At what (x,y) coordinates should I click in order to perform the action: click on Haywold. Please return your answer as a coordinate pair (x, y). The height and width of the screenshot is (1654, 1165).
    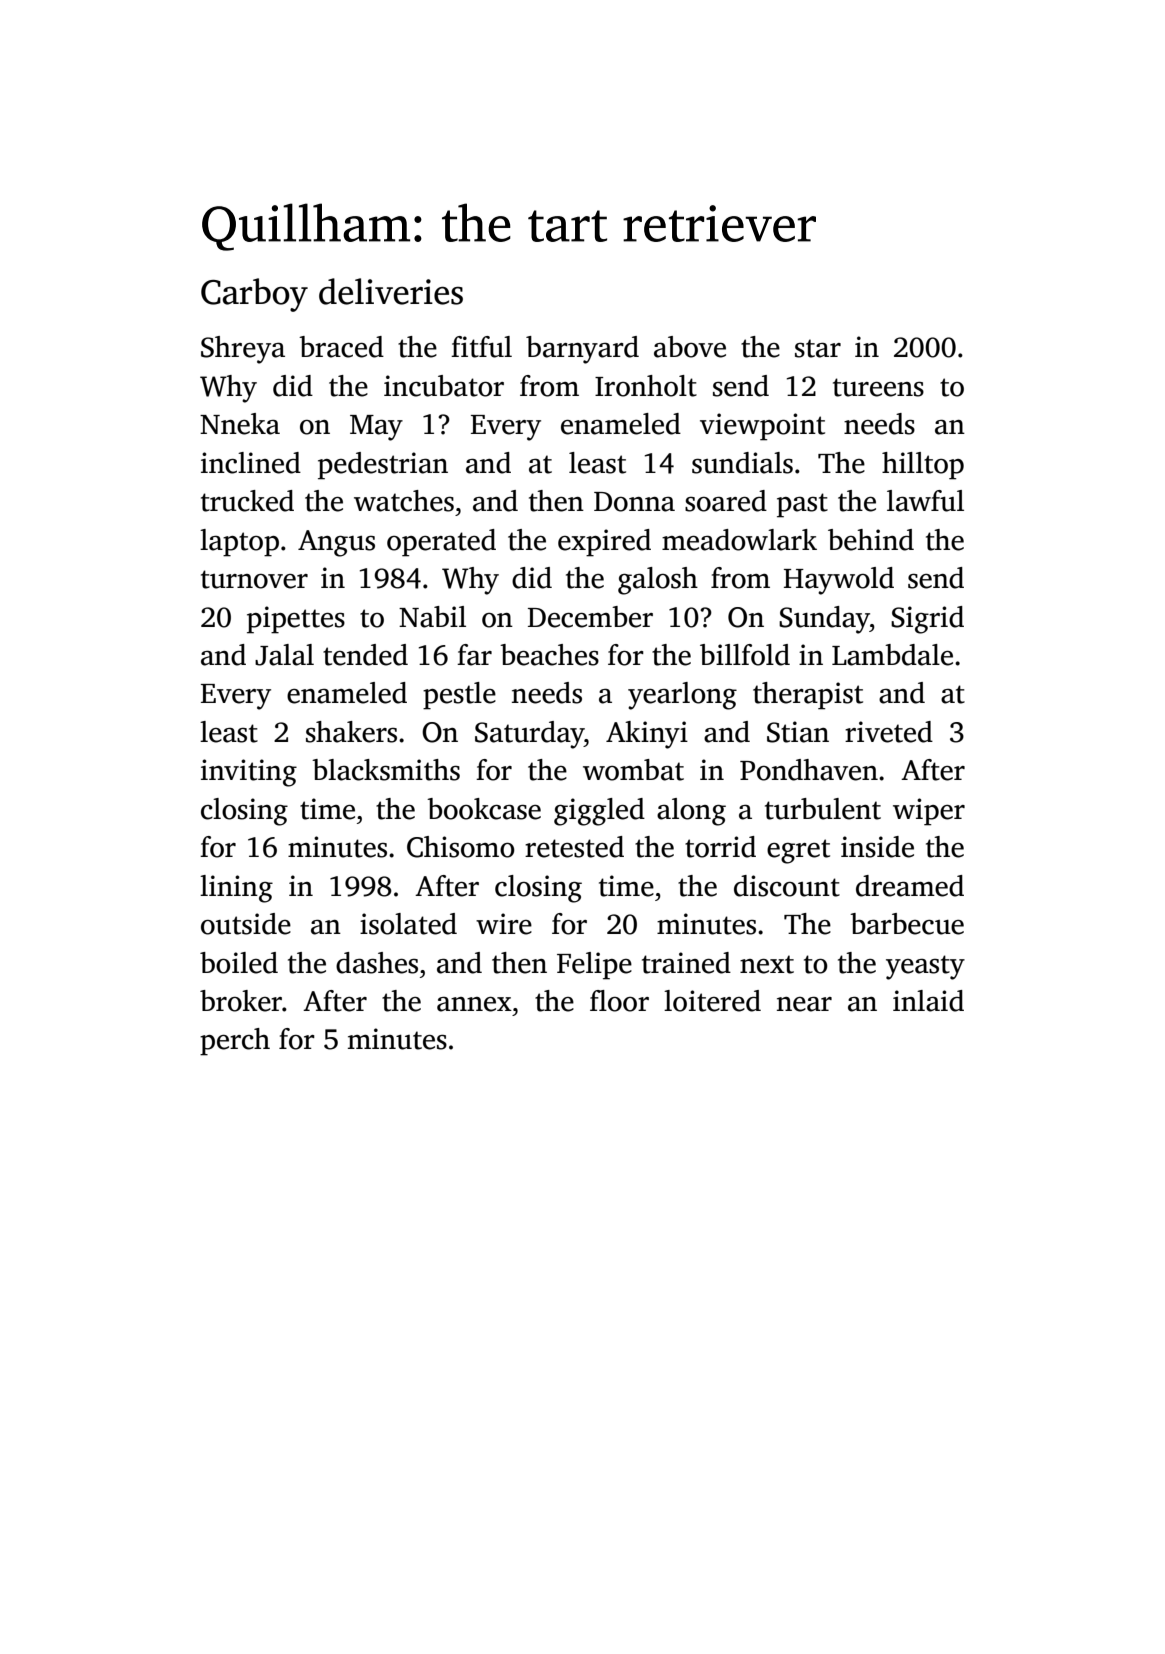
    Looking at the image, I should click on (839, 581).
